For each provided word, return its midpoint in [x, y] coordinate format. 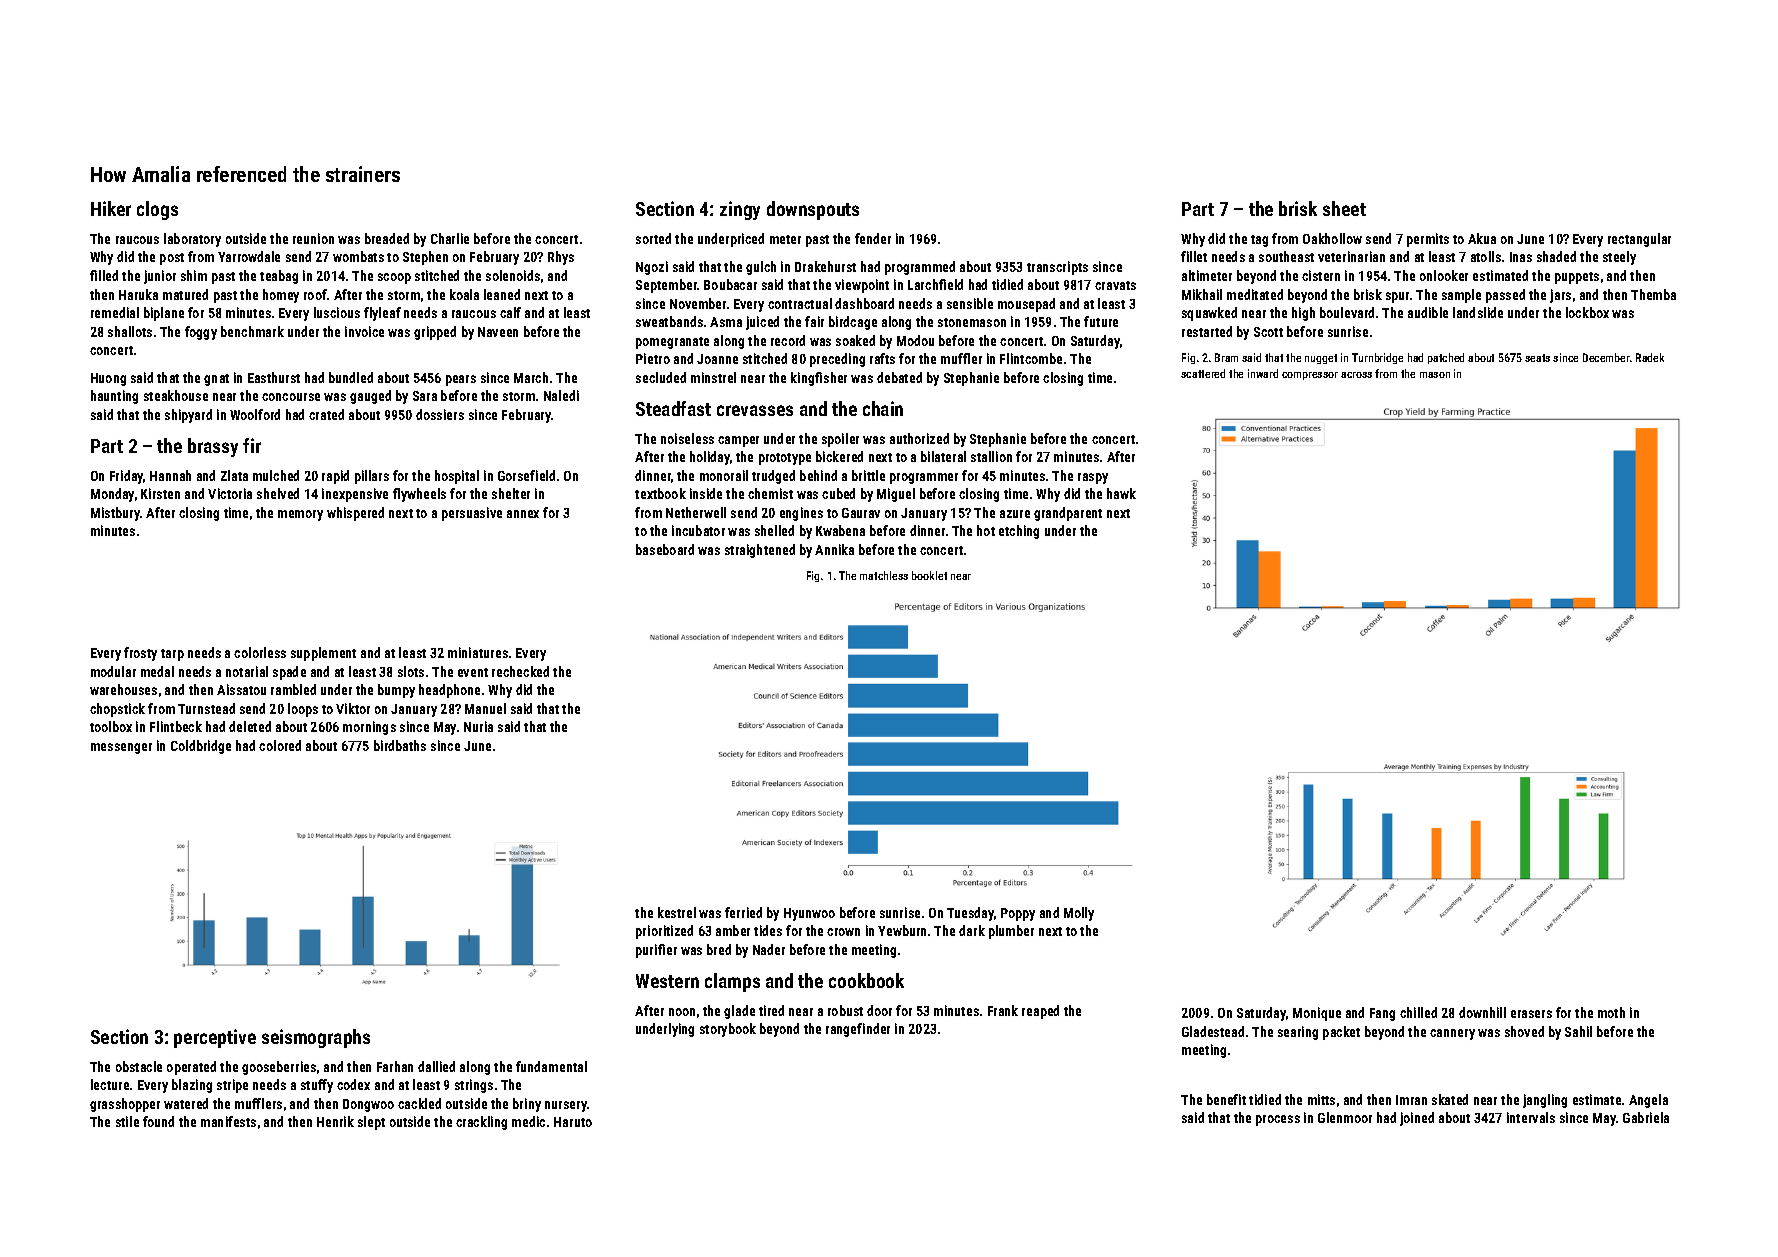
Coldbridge [201, 747]
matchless [884, 575]
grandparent [1068, 514]
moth [1611, 1012]
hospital [457, 477]
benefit [1226, 1099]
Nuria [478, 726]
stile [127, 1121]
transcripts [1057, 268]
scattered [1203, 373]
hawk [1121, 493]
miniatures [478, 652]
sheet [1344, 208]
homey [281, 296]
